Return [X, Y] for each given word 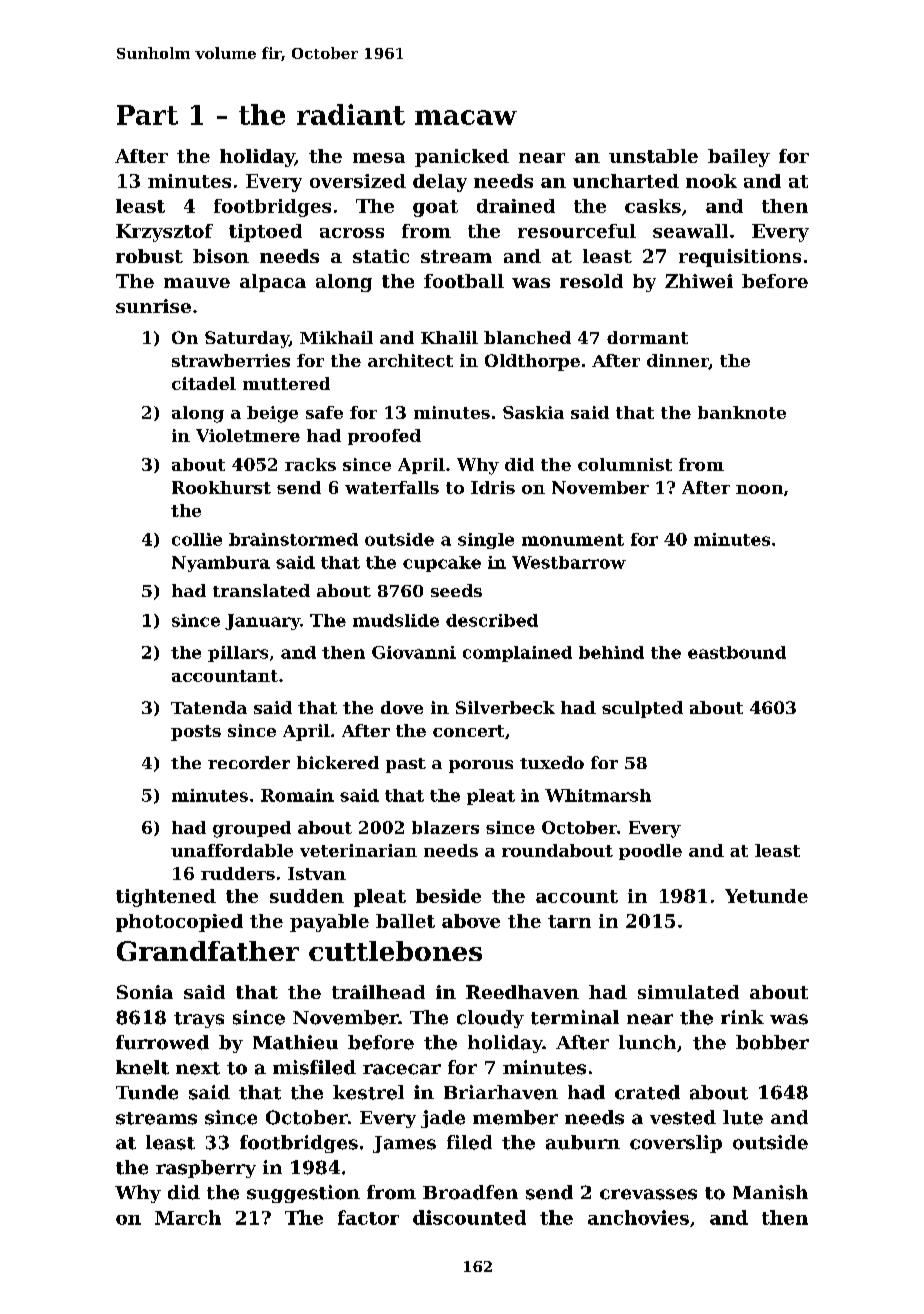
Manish [770, 1192]
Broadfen [470, 1192]
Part [147, 115]
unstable [653, 156]
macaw [466, 117]
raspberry [206, 1169]
